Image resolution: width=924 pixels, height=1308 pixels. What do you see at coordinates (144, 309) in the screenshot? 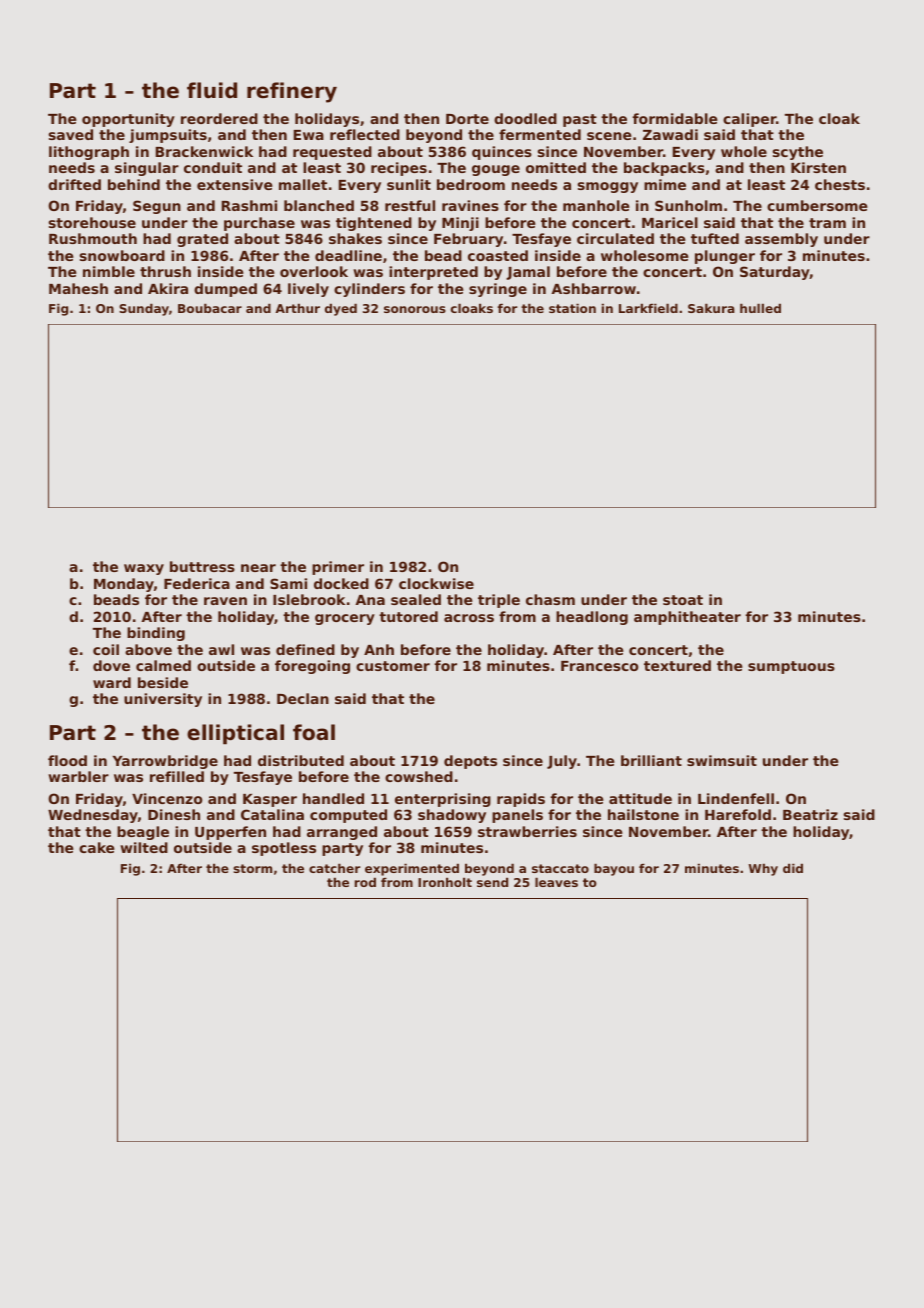
I see `Sunday` at bounding box center [144, 309].
